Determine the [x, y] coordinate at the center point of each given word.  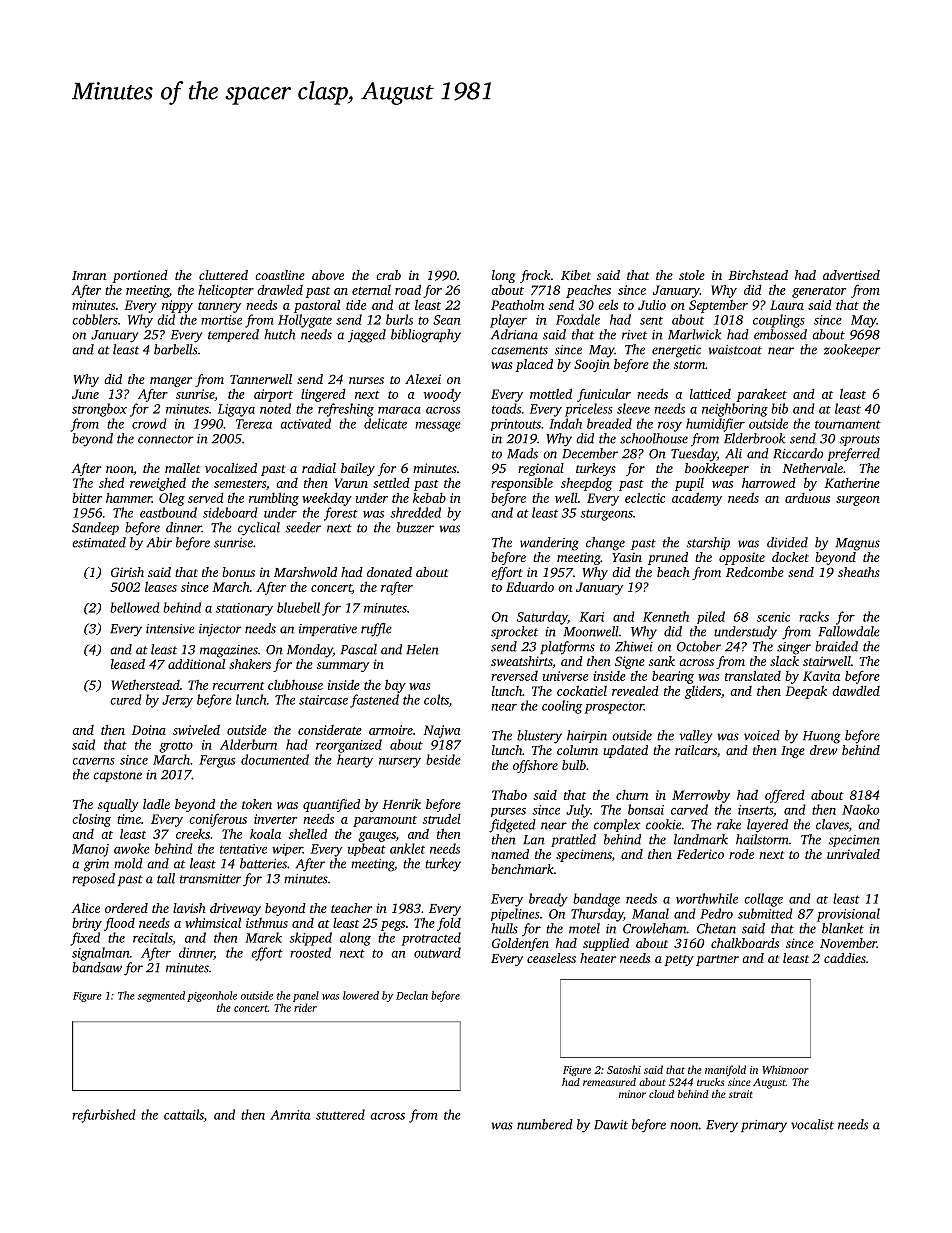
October [699, 646]
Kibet [576, 275]
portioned [140, 276]
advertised [851, 275]
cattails [184, 1114]
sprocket [514, 632]
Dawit [611, 1125]
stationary [244, 609]
